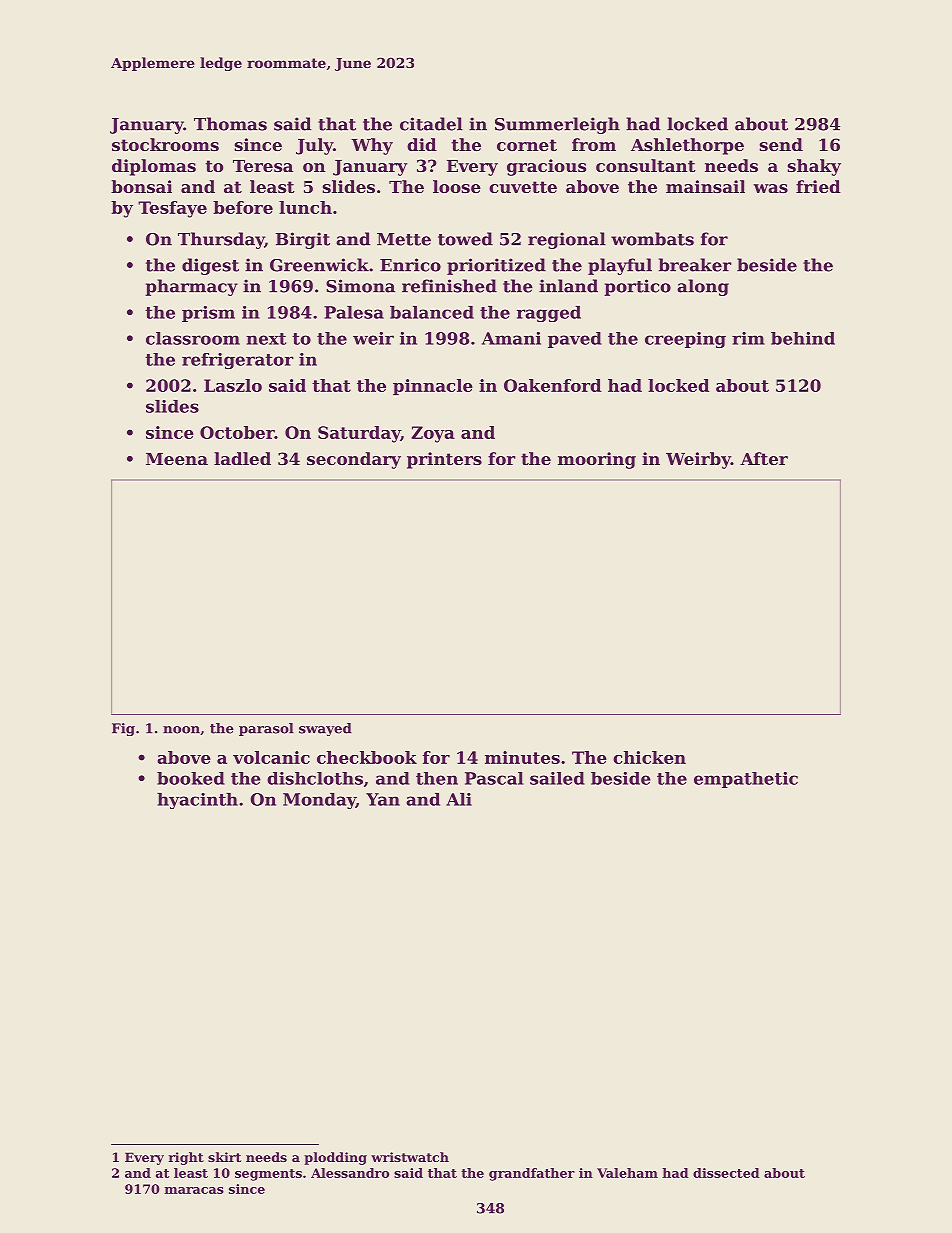 This page has height=1233, width=952. Describe the element at coordinates (444, 460) in the page. I see `printers` at that location.
